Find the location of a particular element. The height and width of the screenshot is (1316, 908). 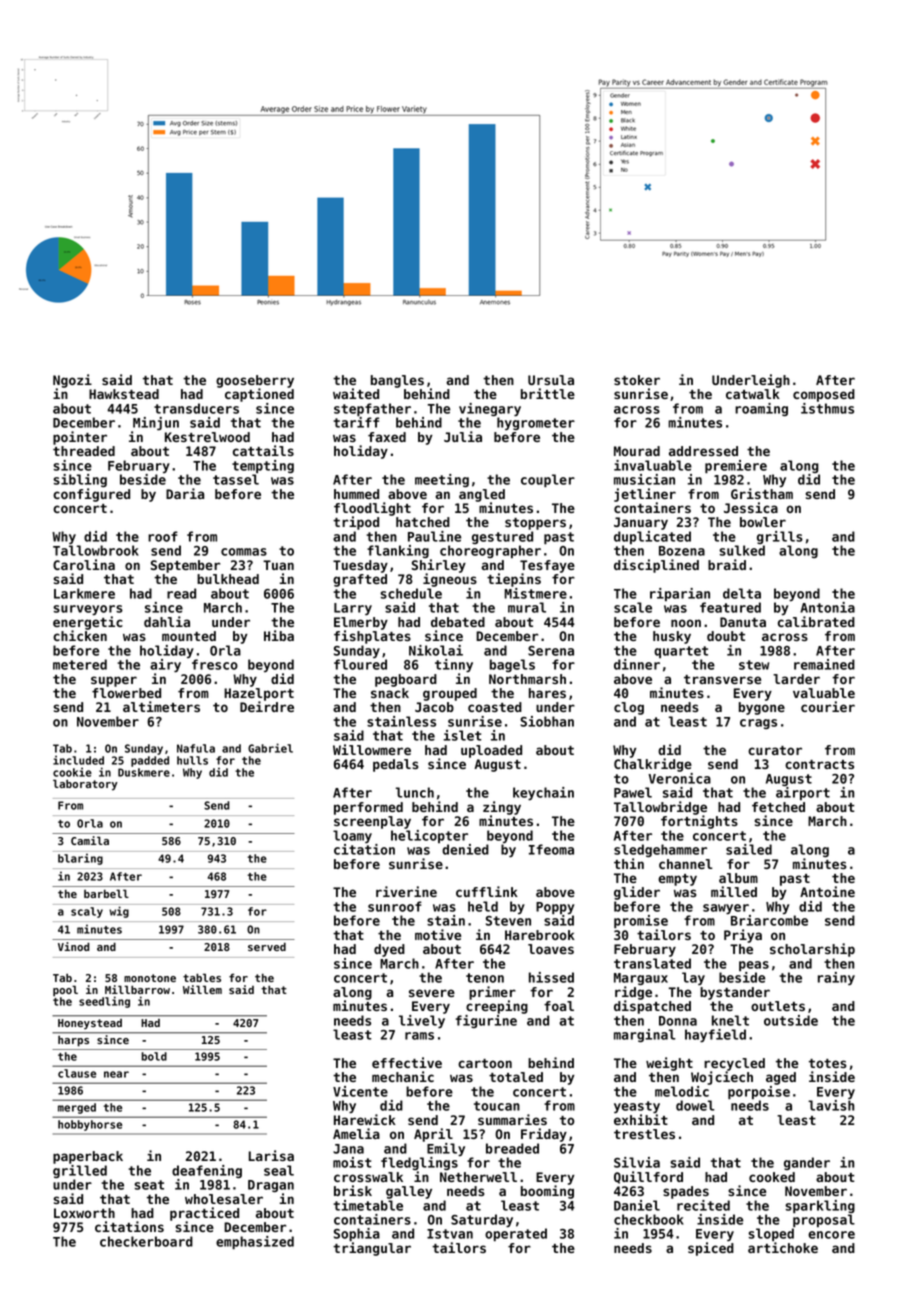

operated is located at coordinates (516, 1235).
